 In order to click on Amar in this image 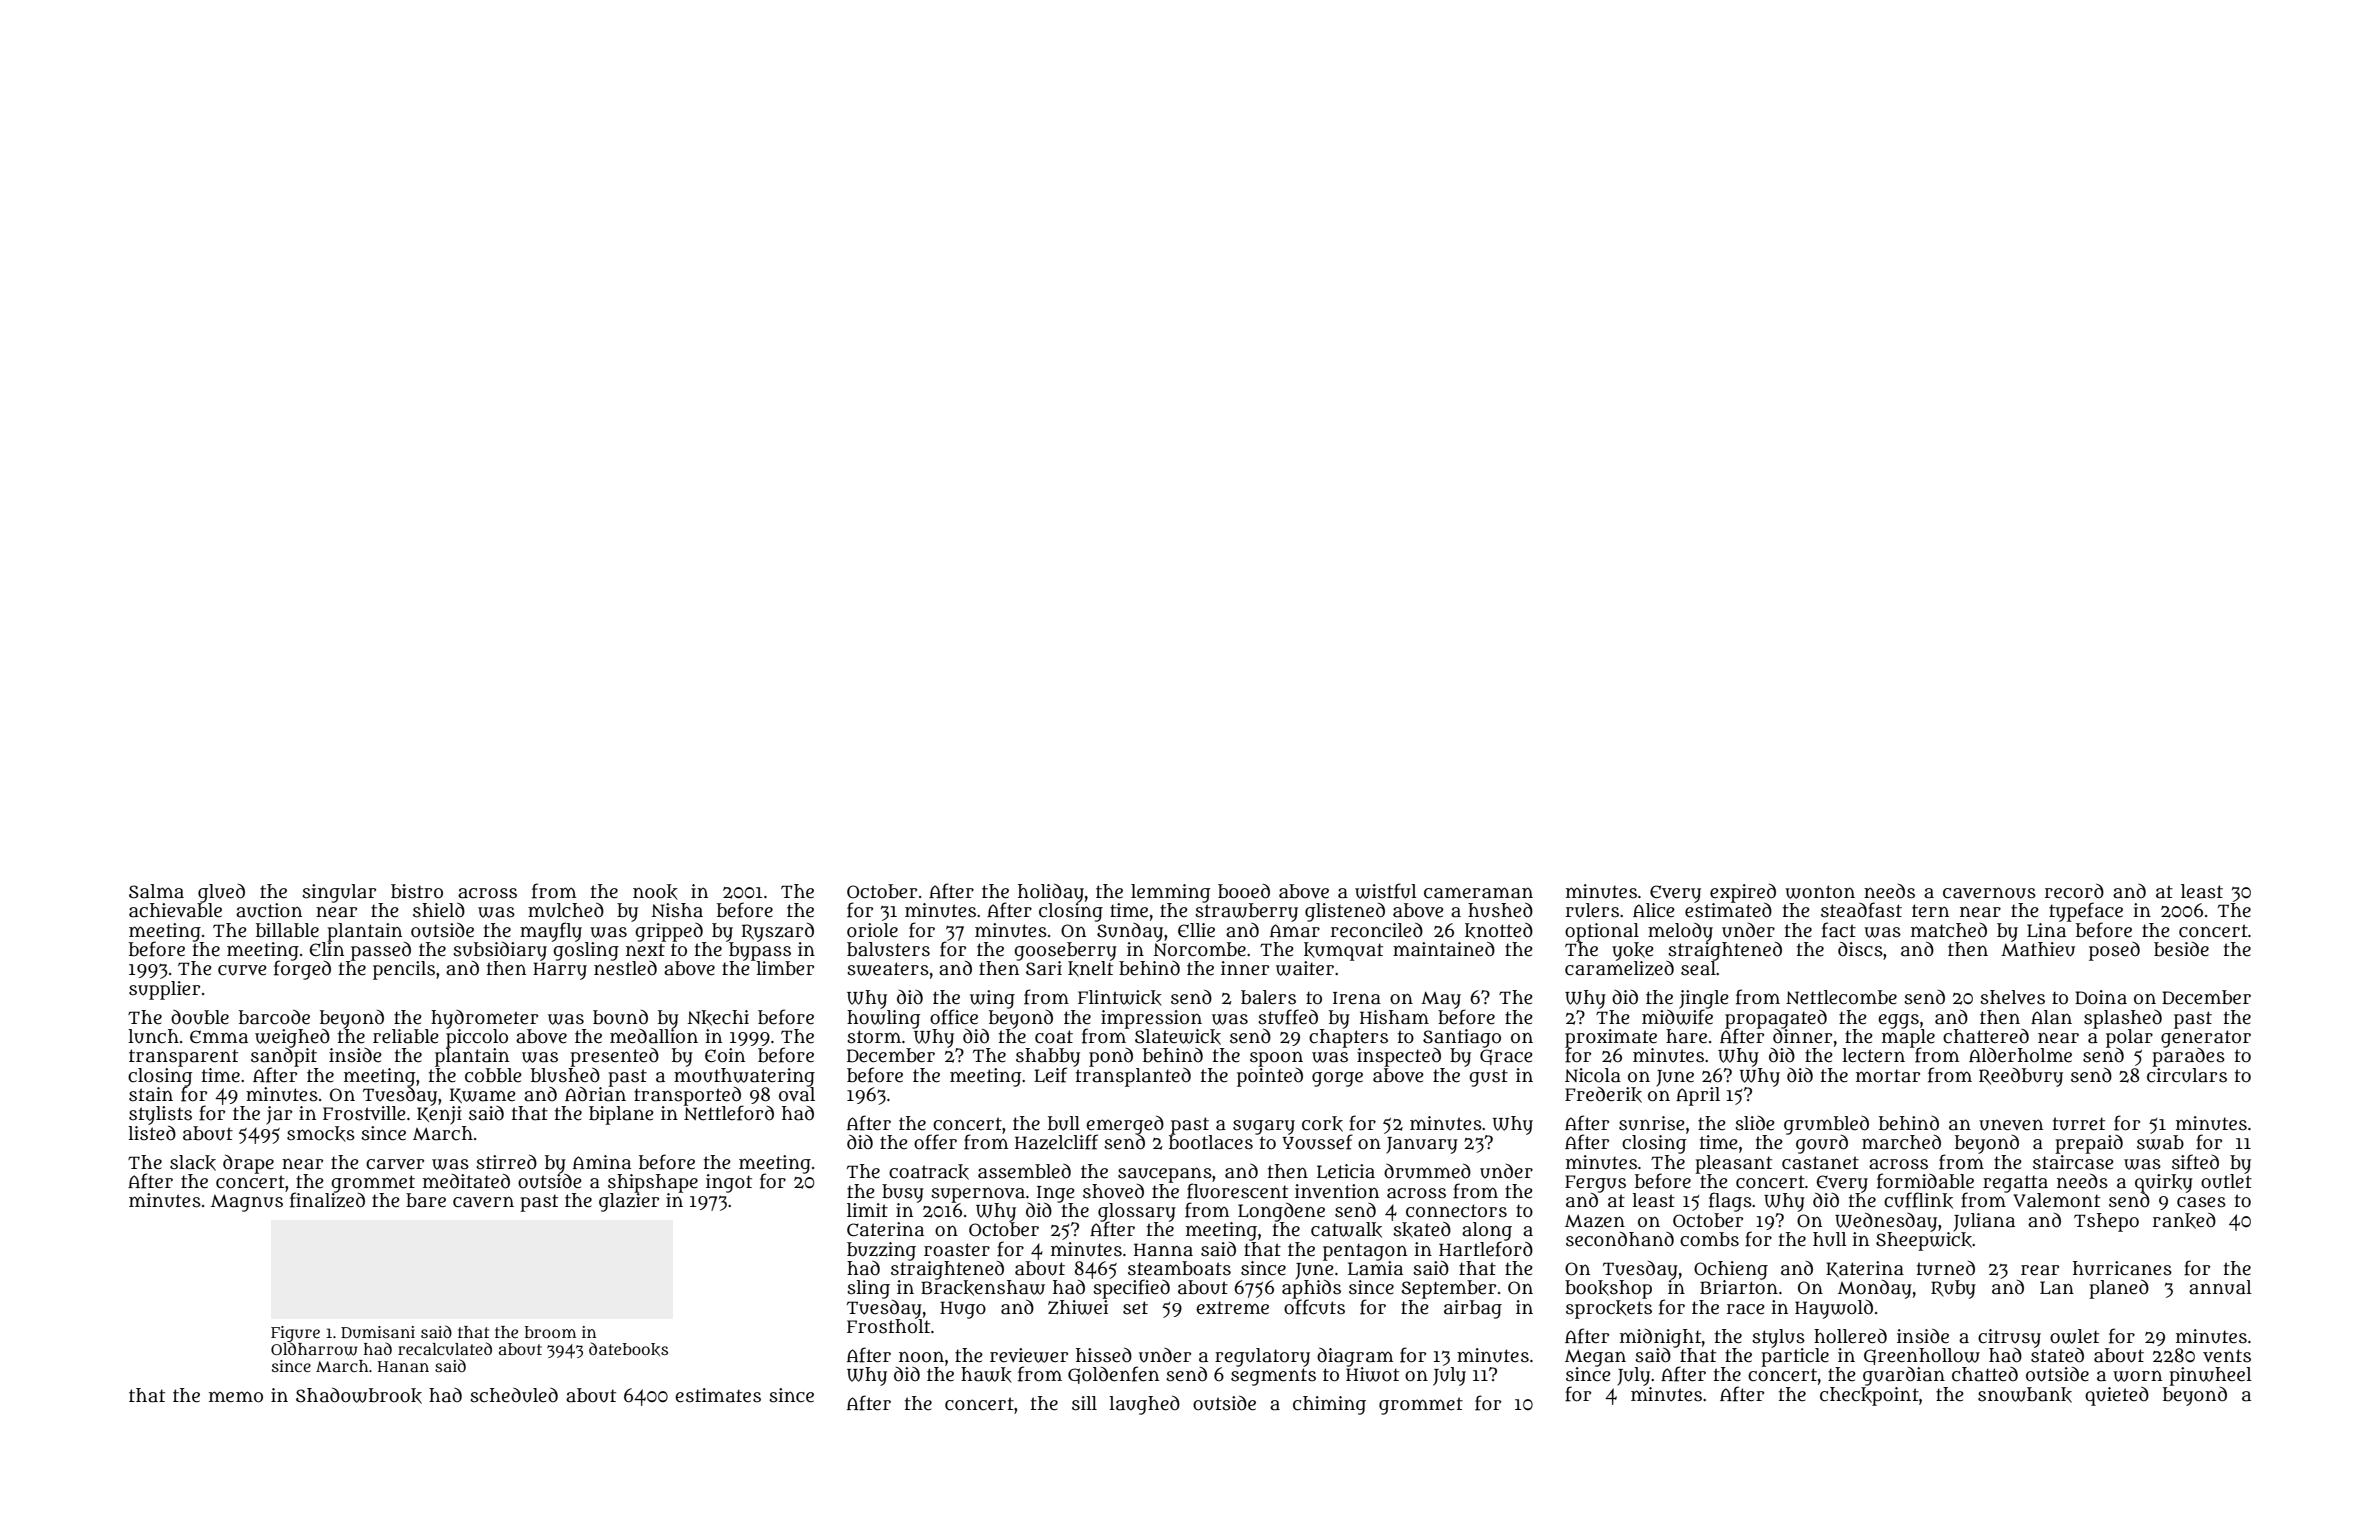, I will do `click(1295, 931)`.
